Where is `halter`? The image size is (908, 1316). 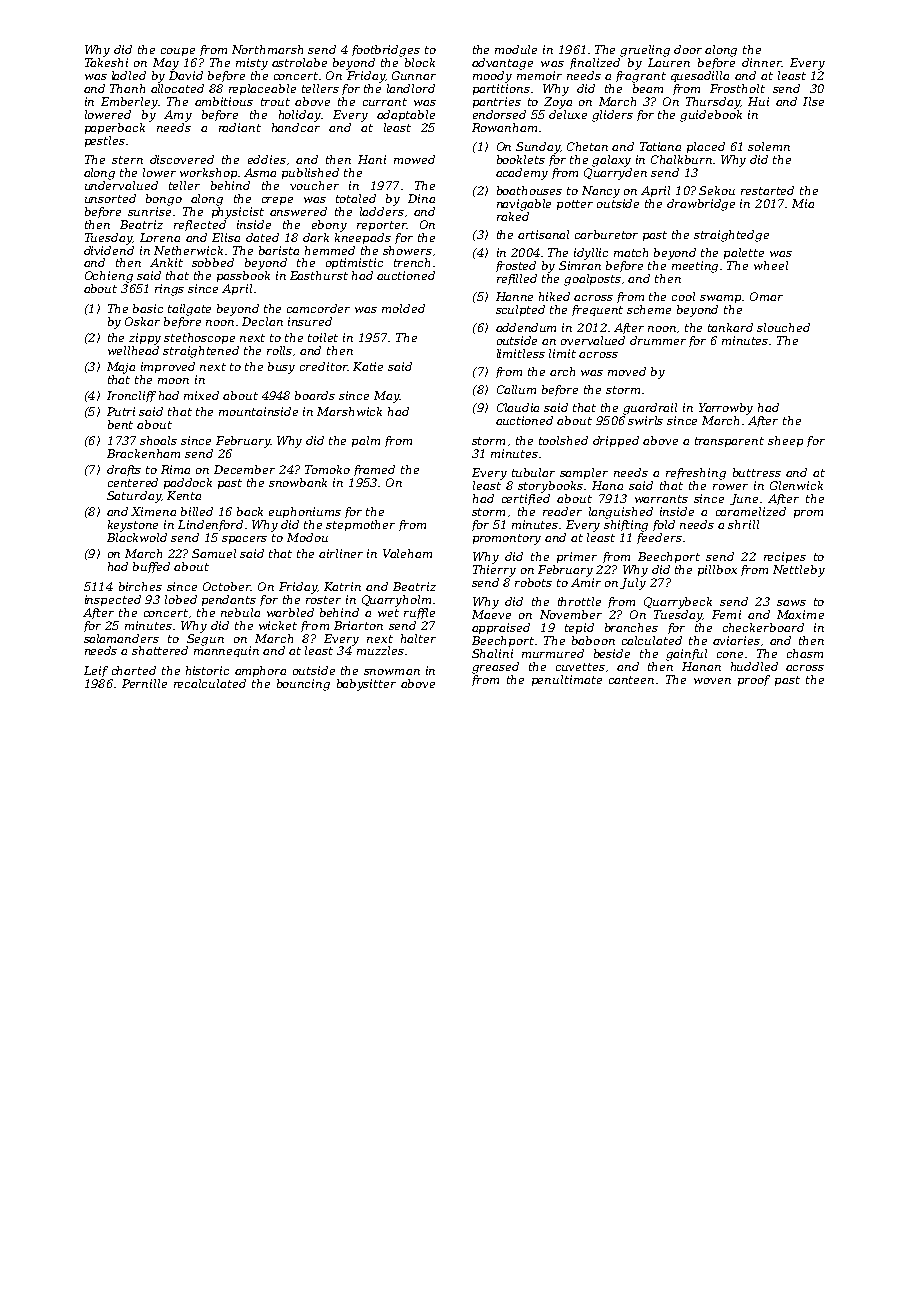
halter is located at coordinates (418, 638).
